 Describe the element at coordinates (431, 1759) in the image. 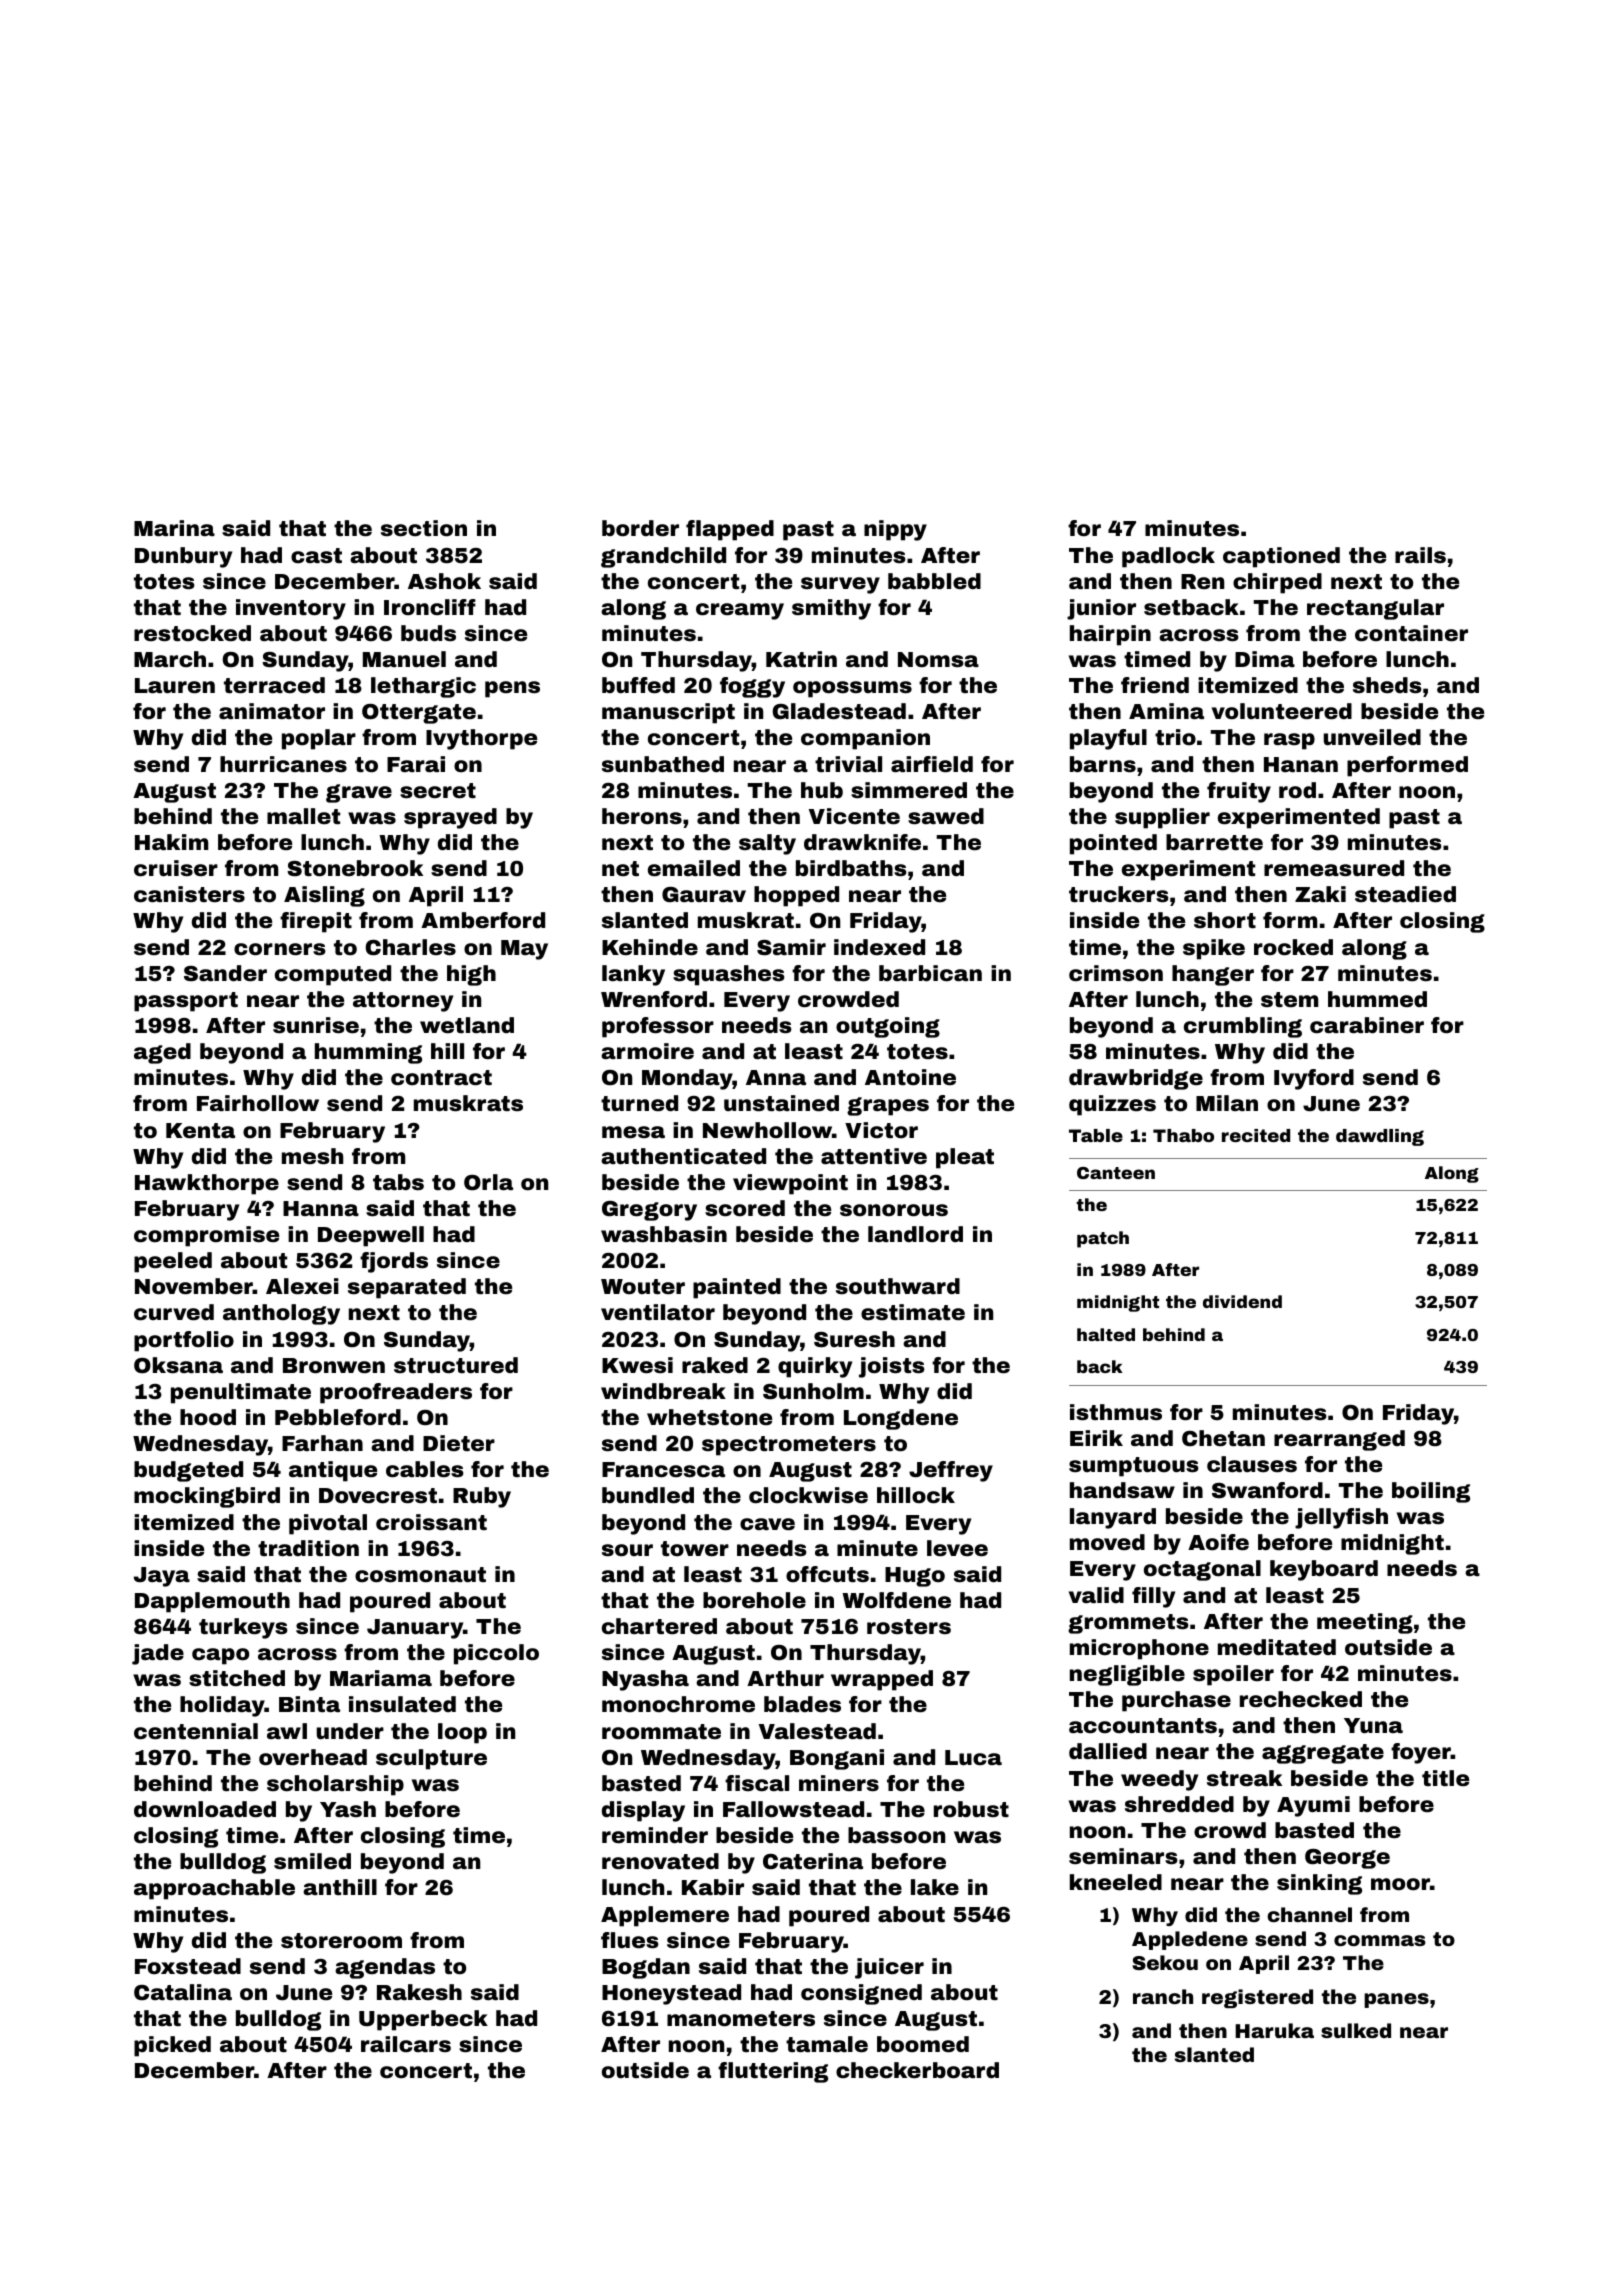

I see `sculpture` at that location.
